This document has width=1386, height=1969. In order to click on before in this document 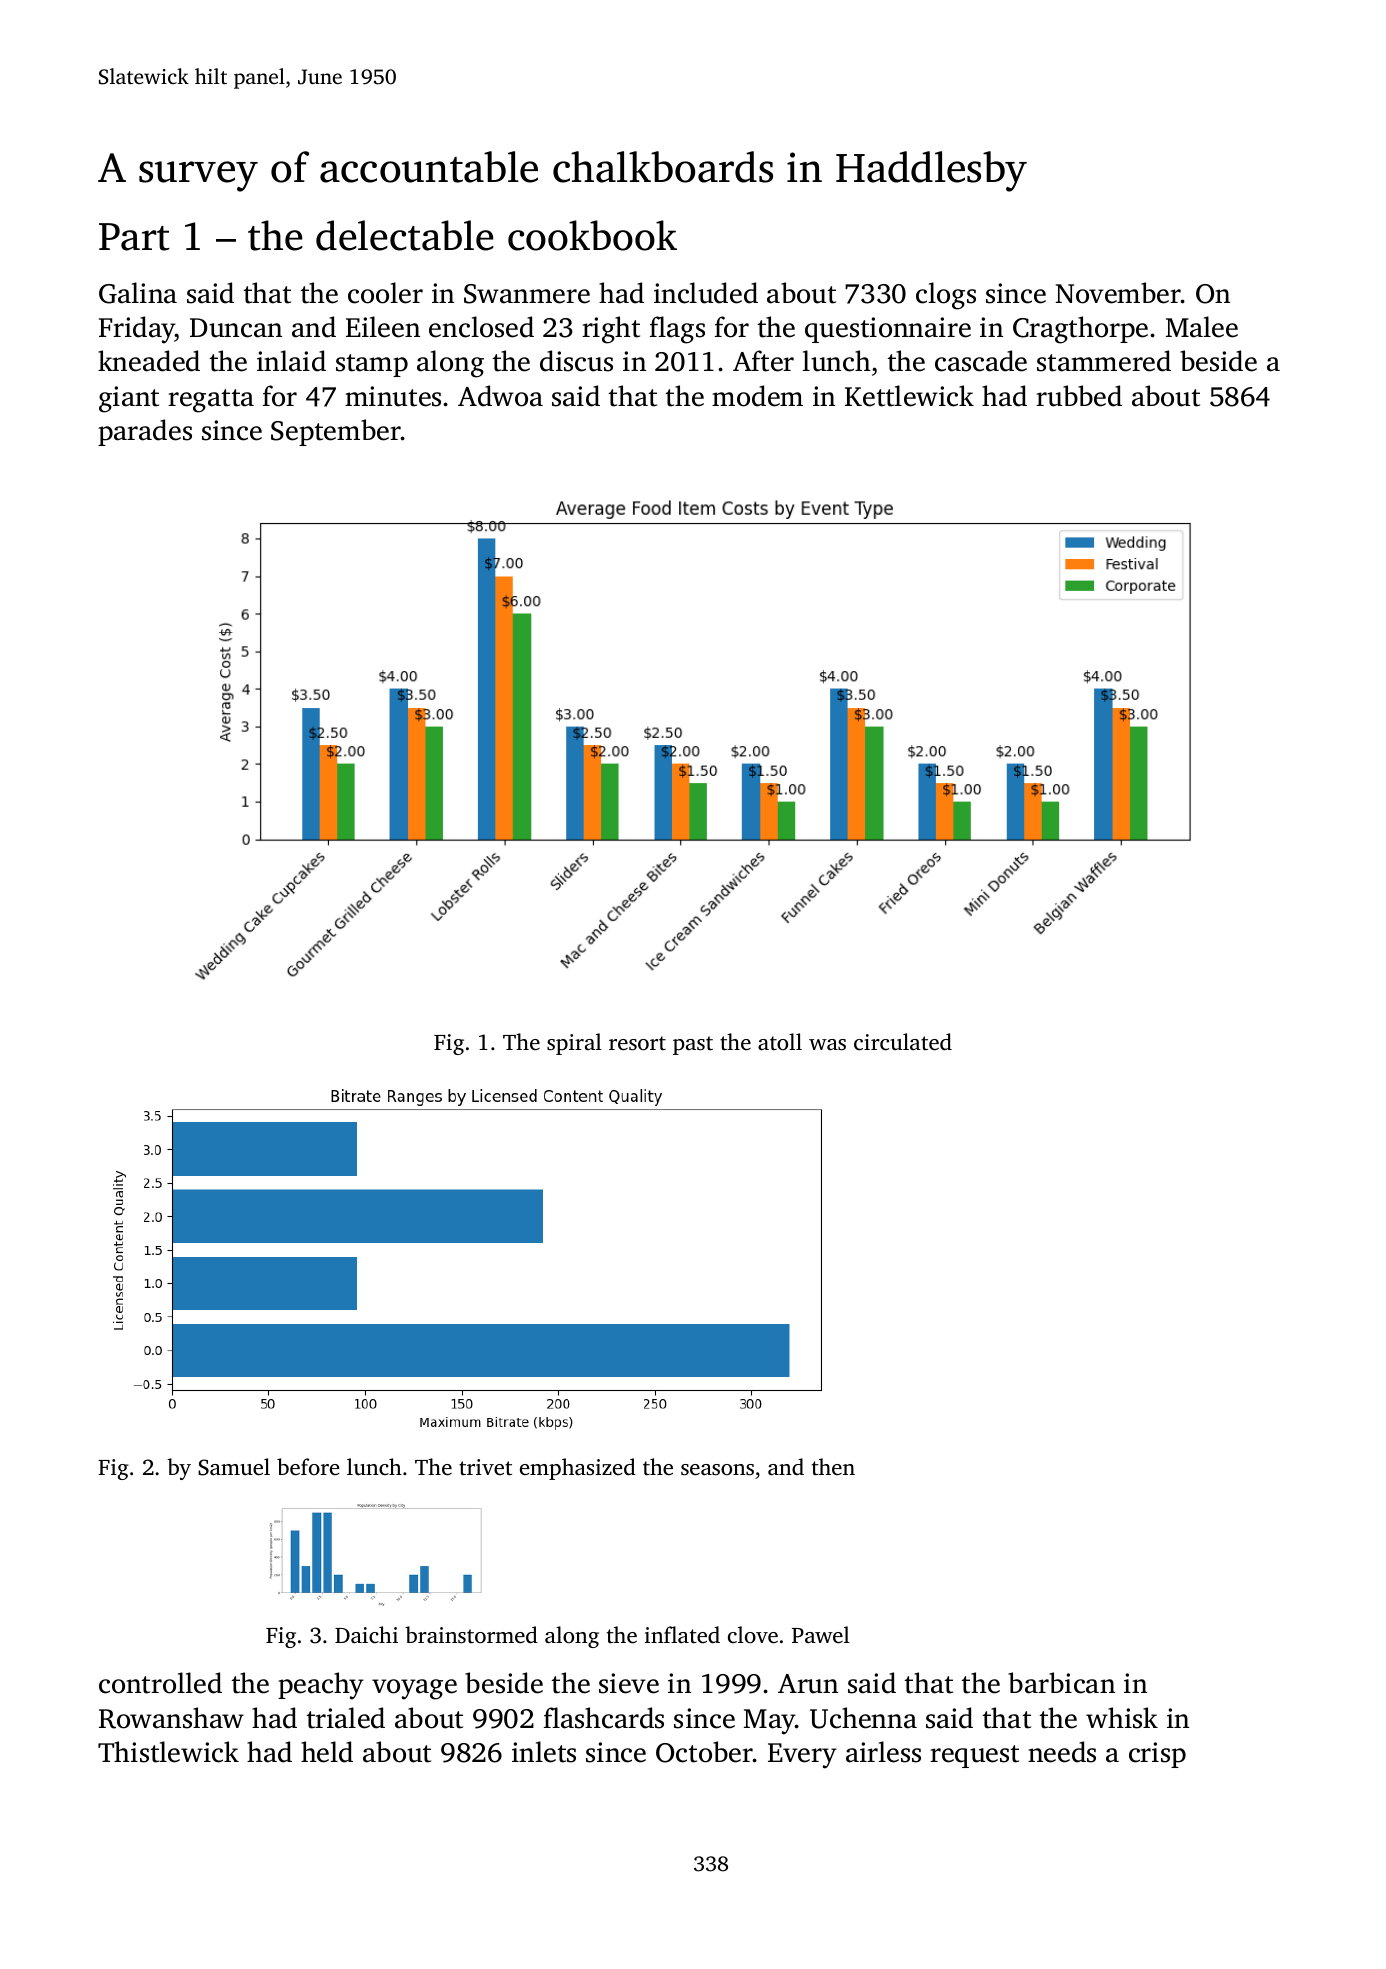, I will do `click(308, 1467)`.
